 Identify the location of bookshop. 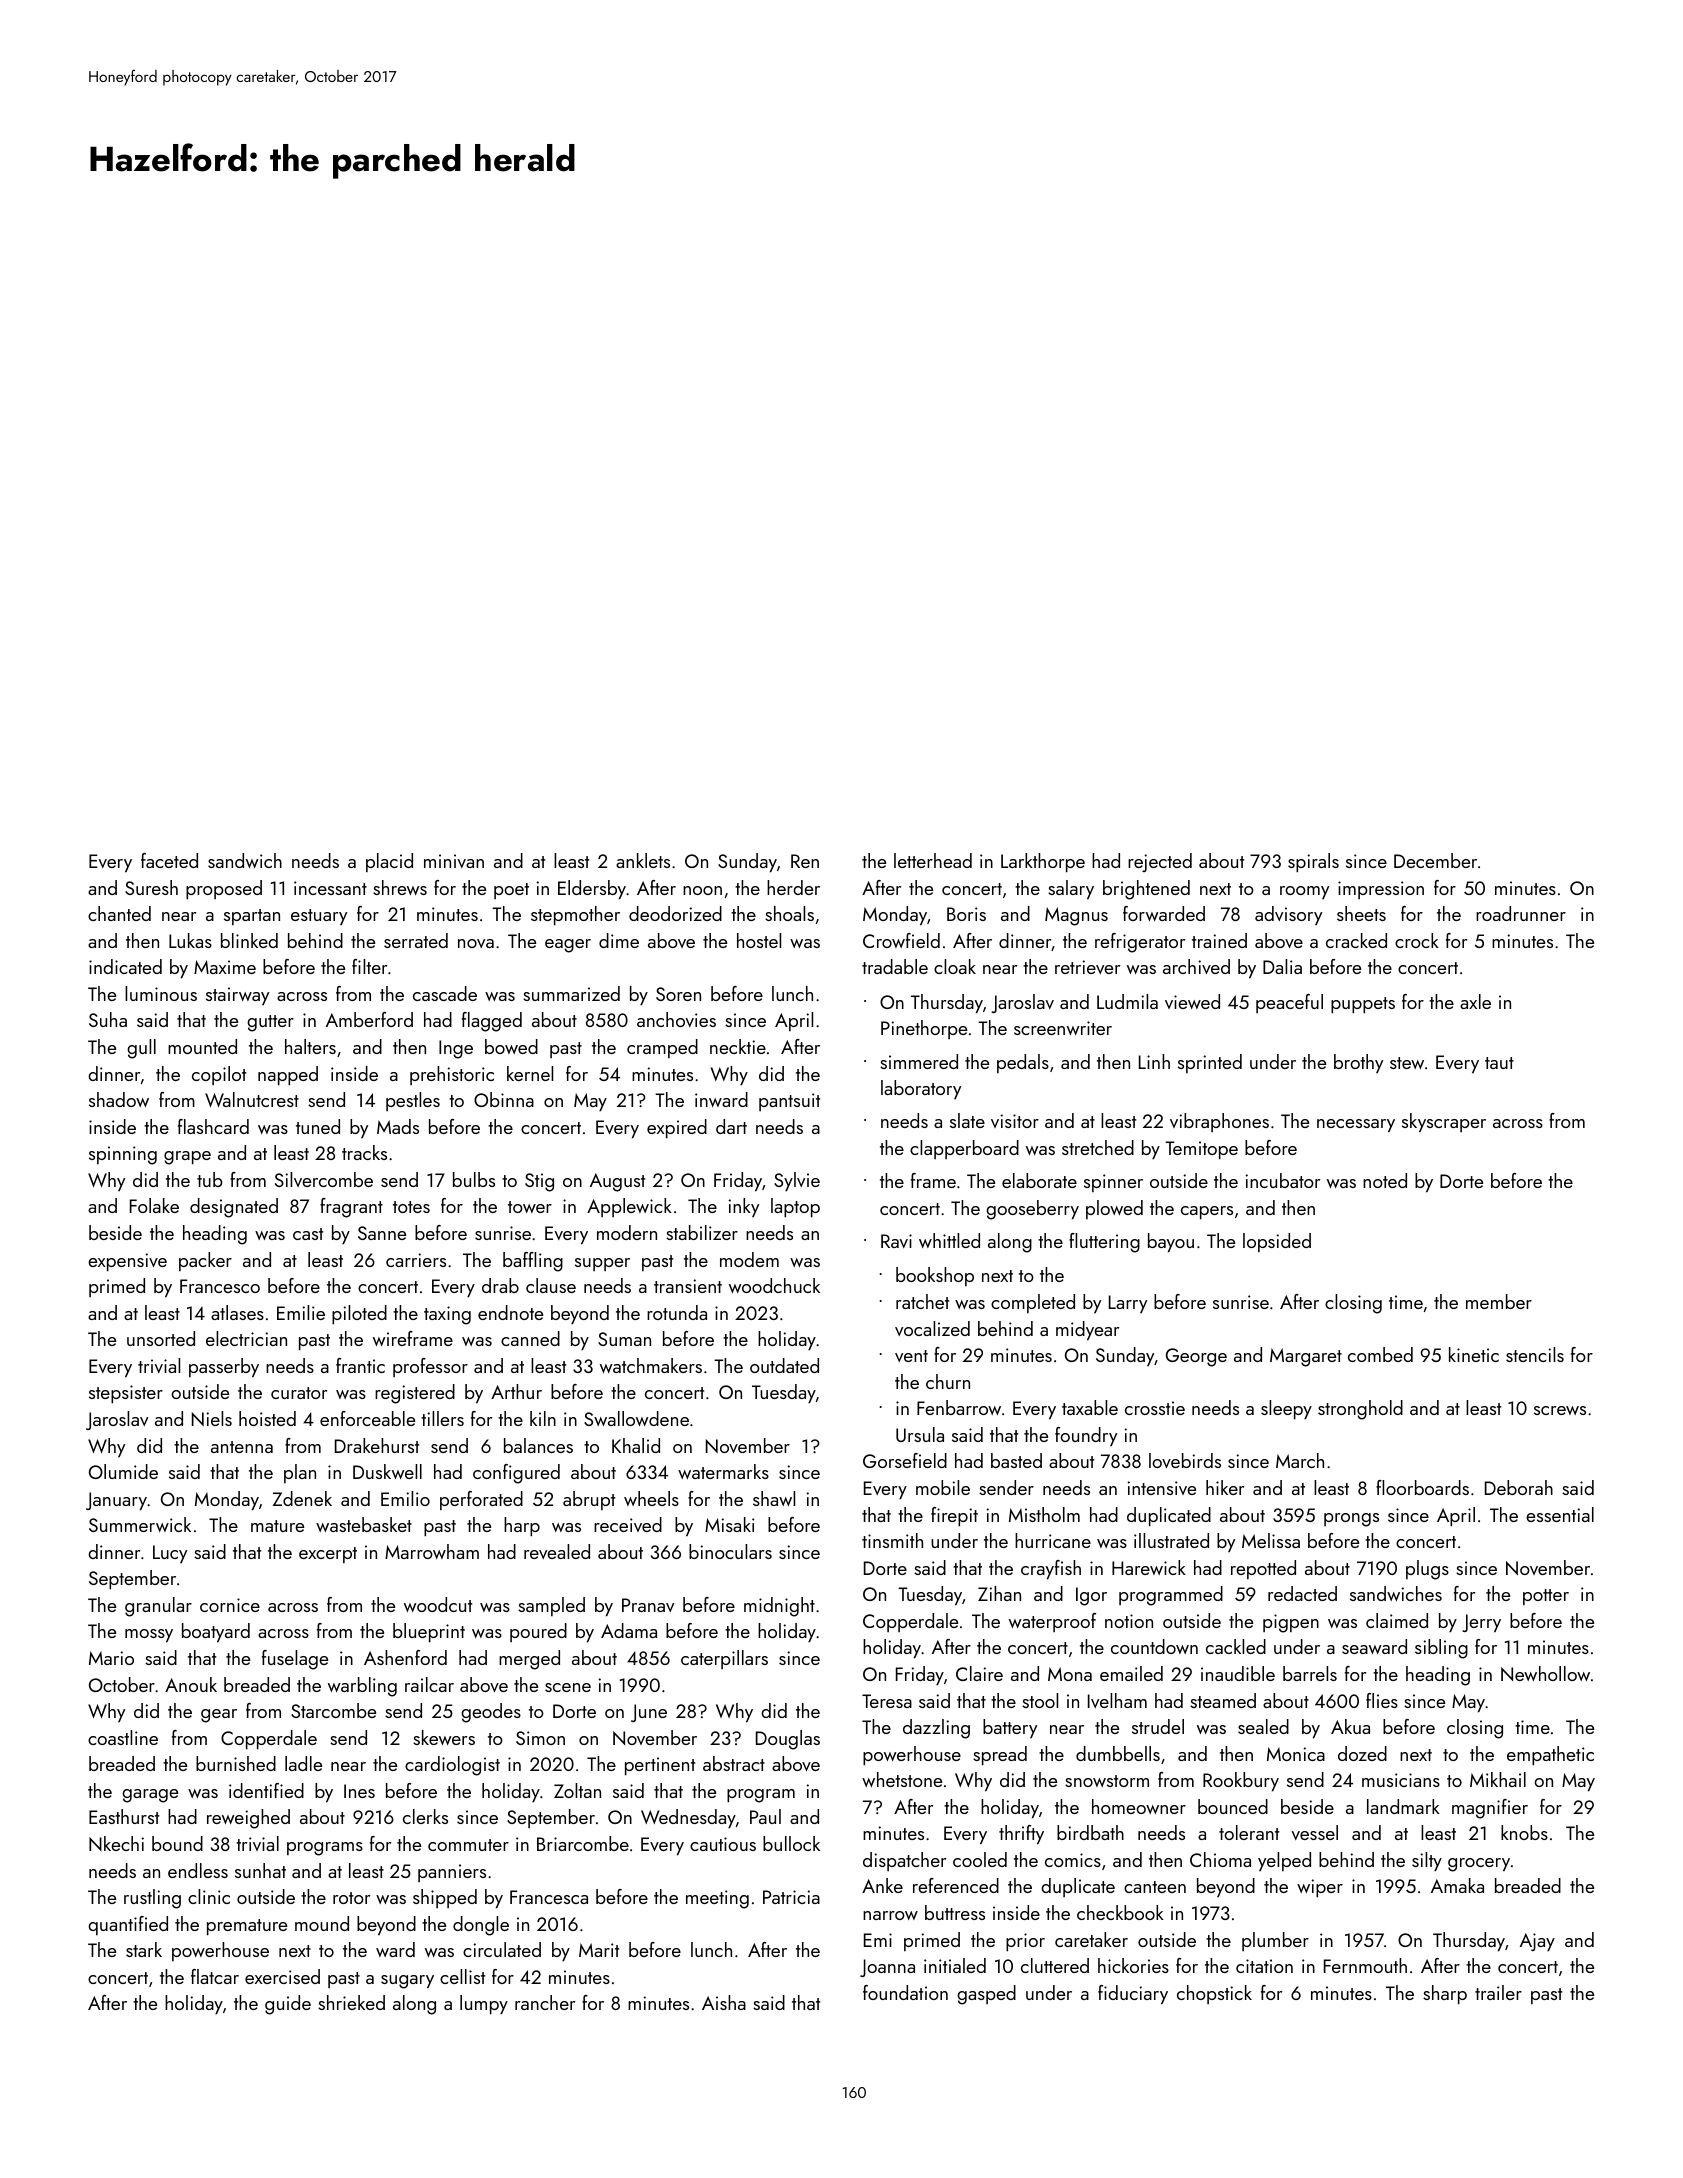
(935, 1276).
